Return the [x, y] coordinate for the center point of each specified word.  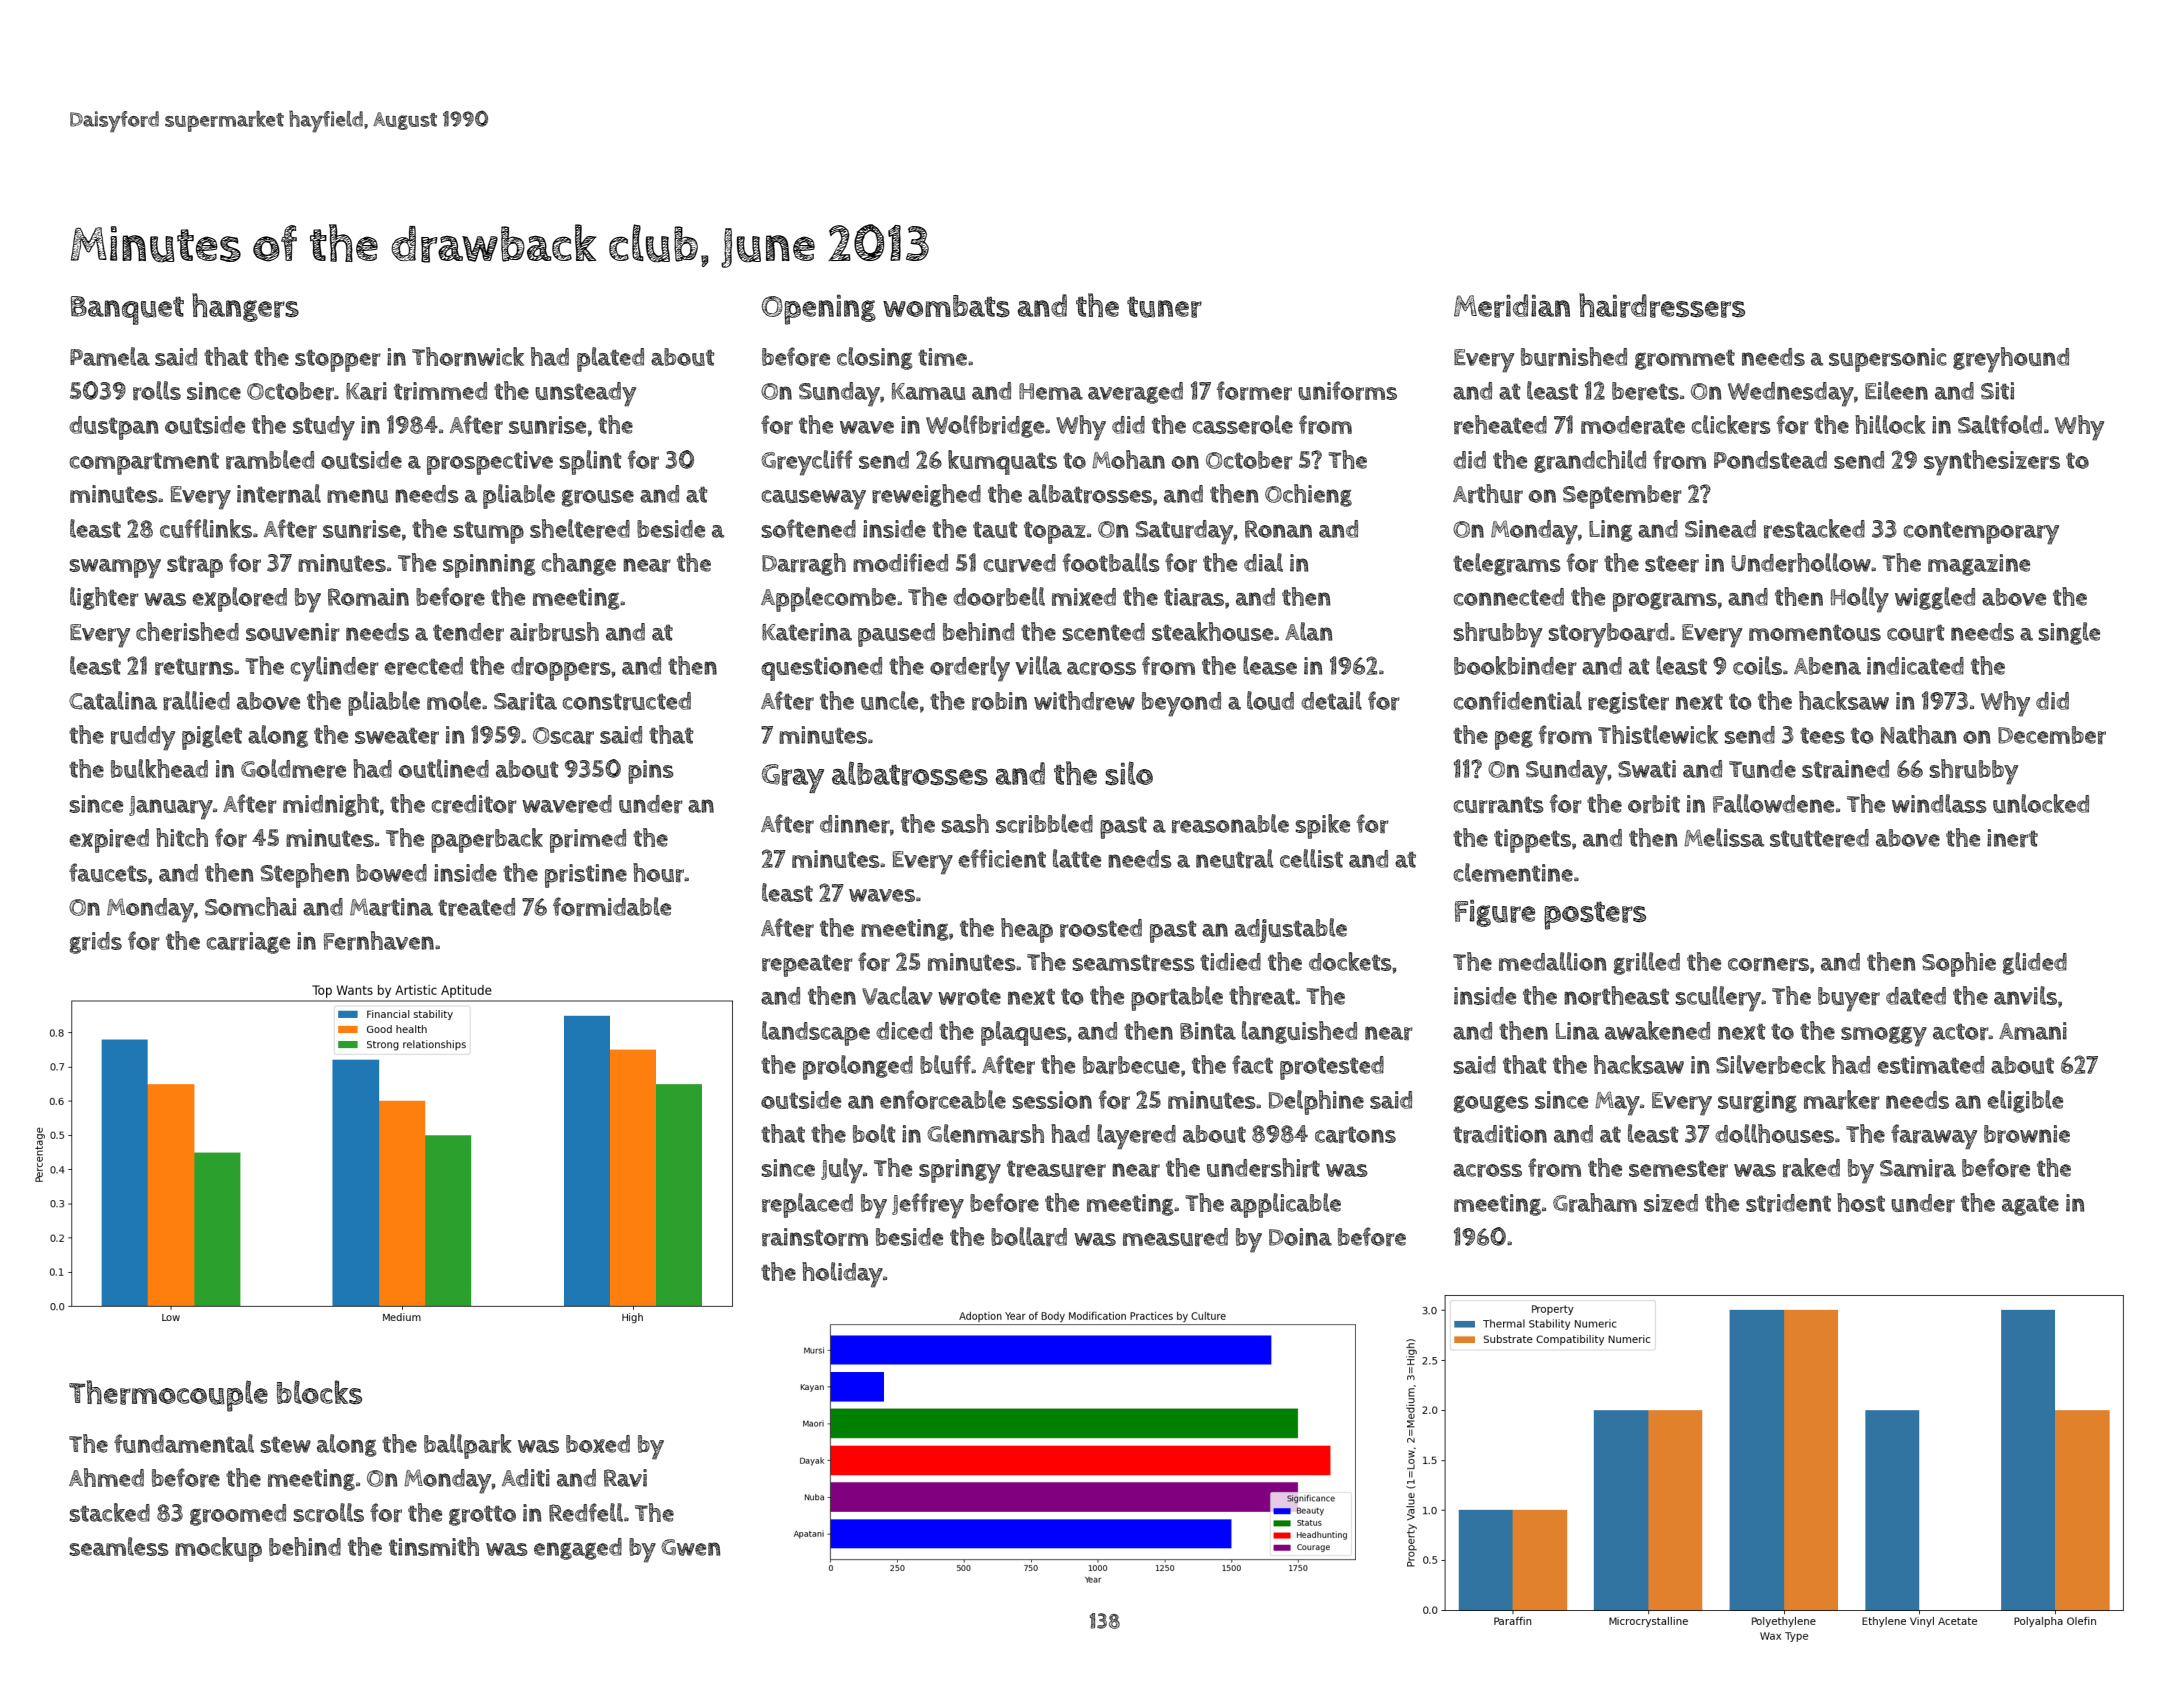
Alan [1308, 631]
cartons [1355, 1134]
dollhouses [1774, 1133]
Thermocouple [168, 1396]
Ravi [625, 1478]
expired [109, 841]
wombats [946, 306]
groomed [238, 1515]
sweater [397, 735]
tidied [1230, 962]
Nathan [1918, 734]
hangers [245, 307]
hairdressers [1662, 305]
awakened [1657, 1030]
